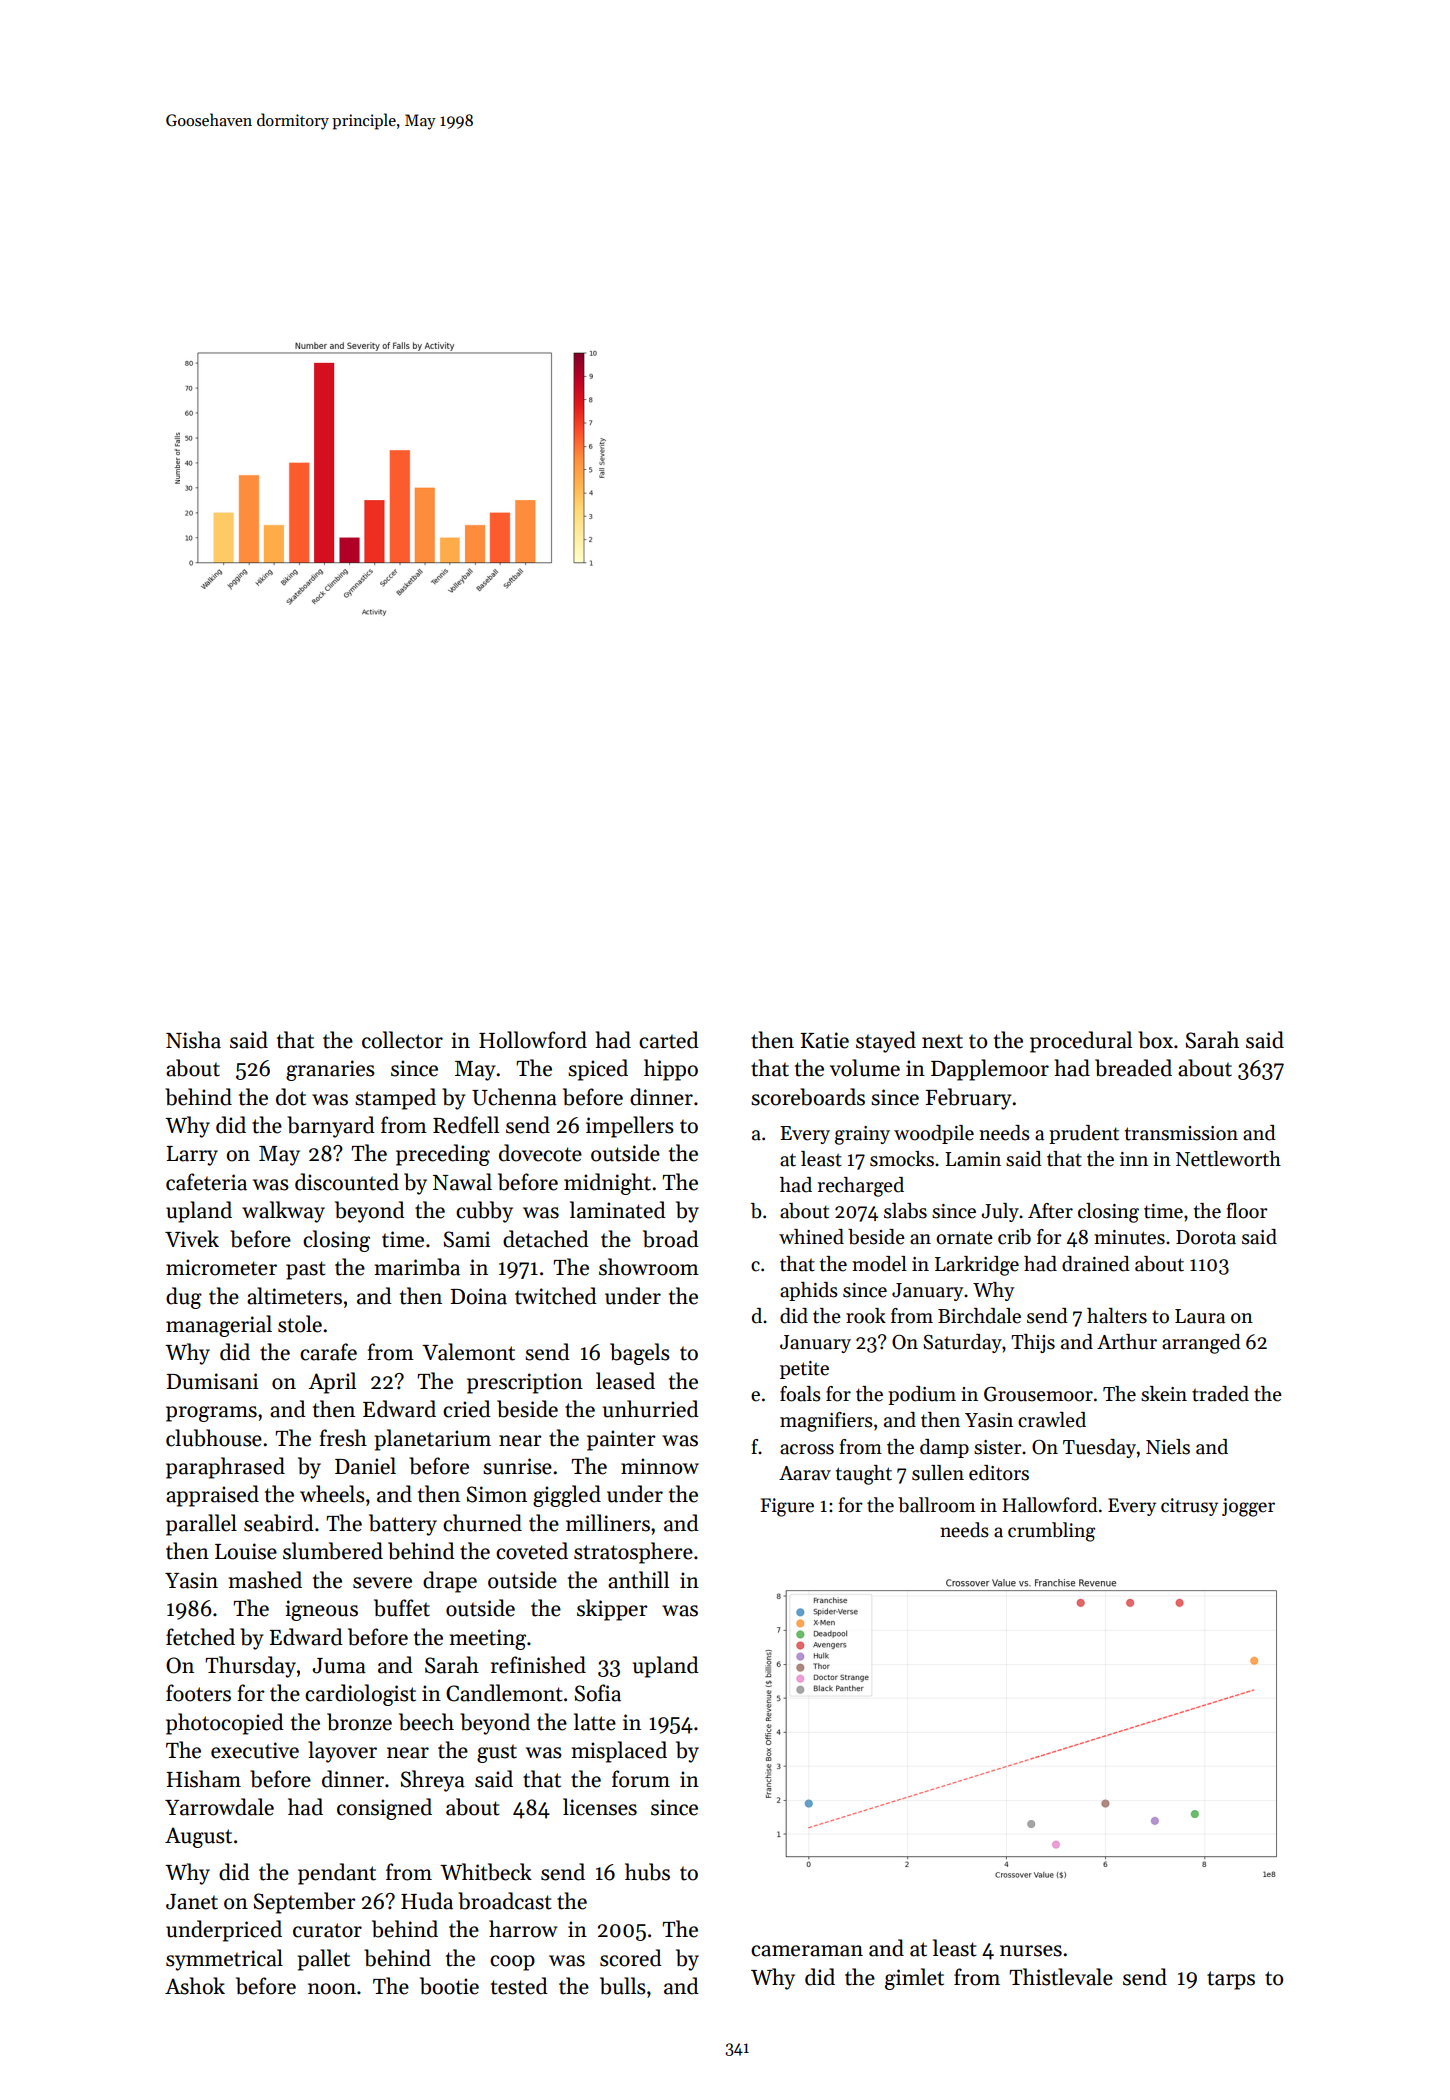 Image resolution: width=1450 pixels, height=2100 pixels. Describe the element at coordinates (221, 1267) in the page. I see `micrometer` at that location.
